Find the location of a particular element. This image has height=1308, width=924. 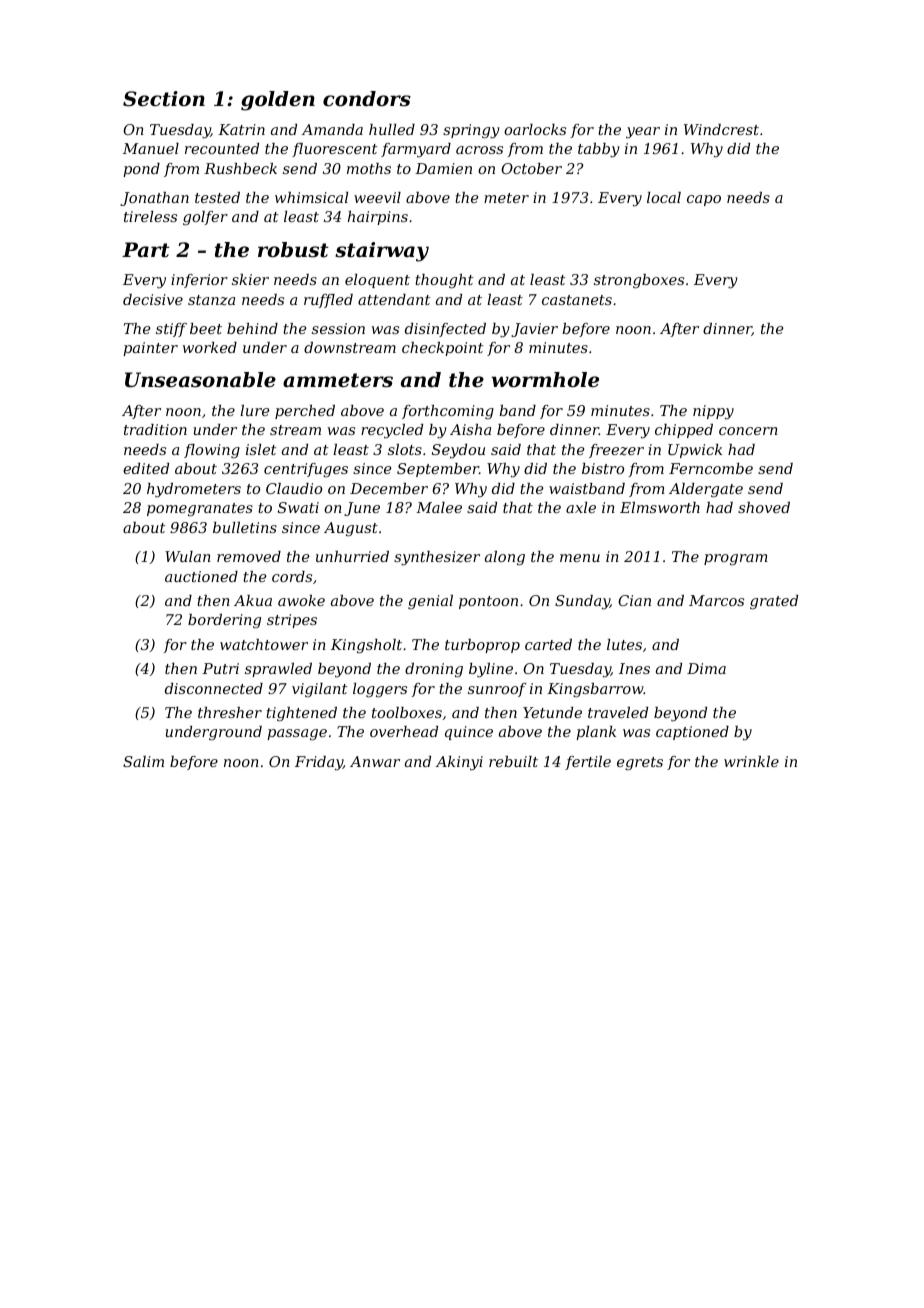

perched is located at coordinates (305, 412).
